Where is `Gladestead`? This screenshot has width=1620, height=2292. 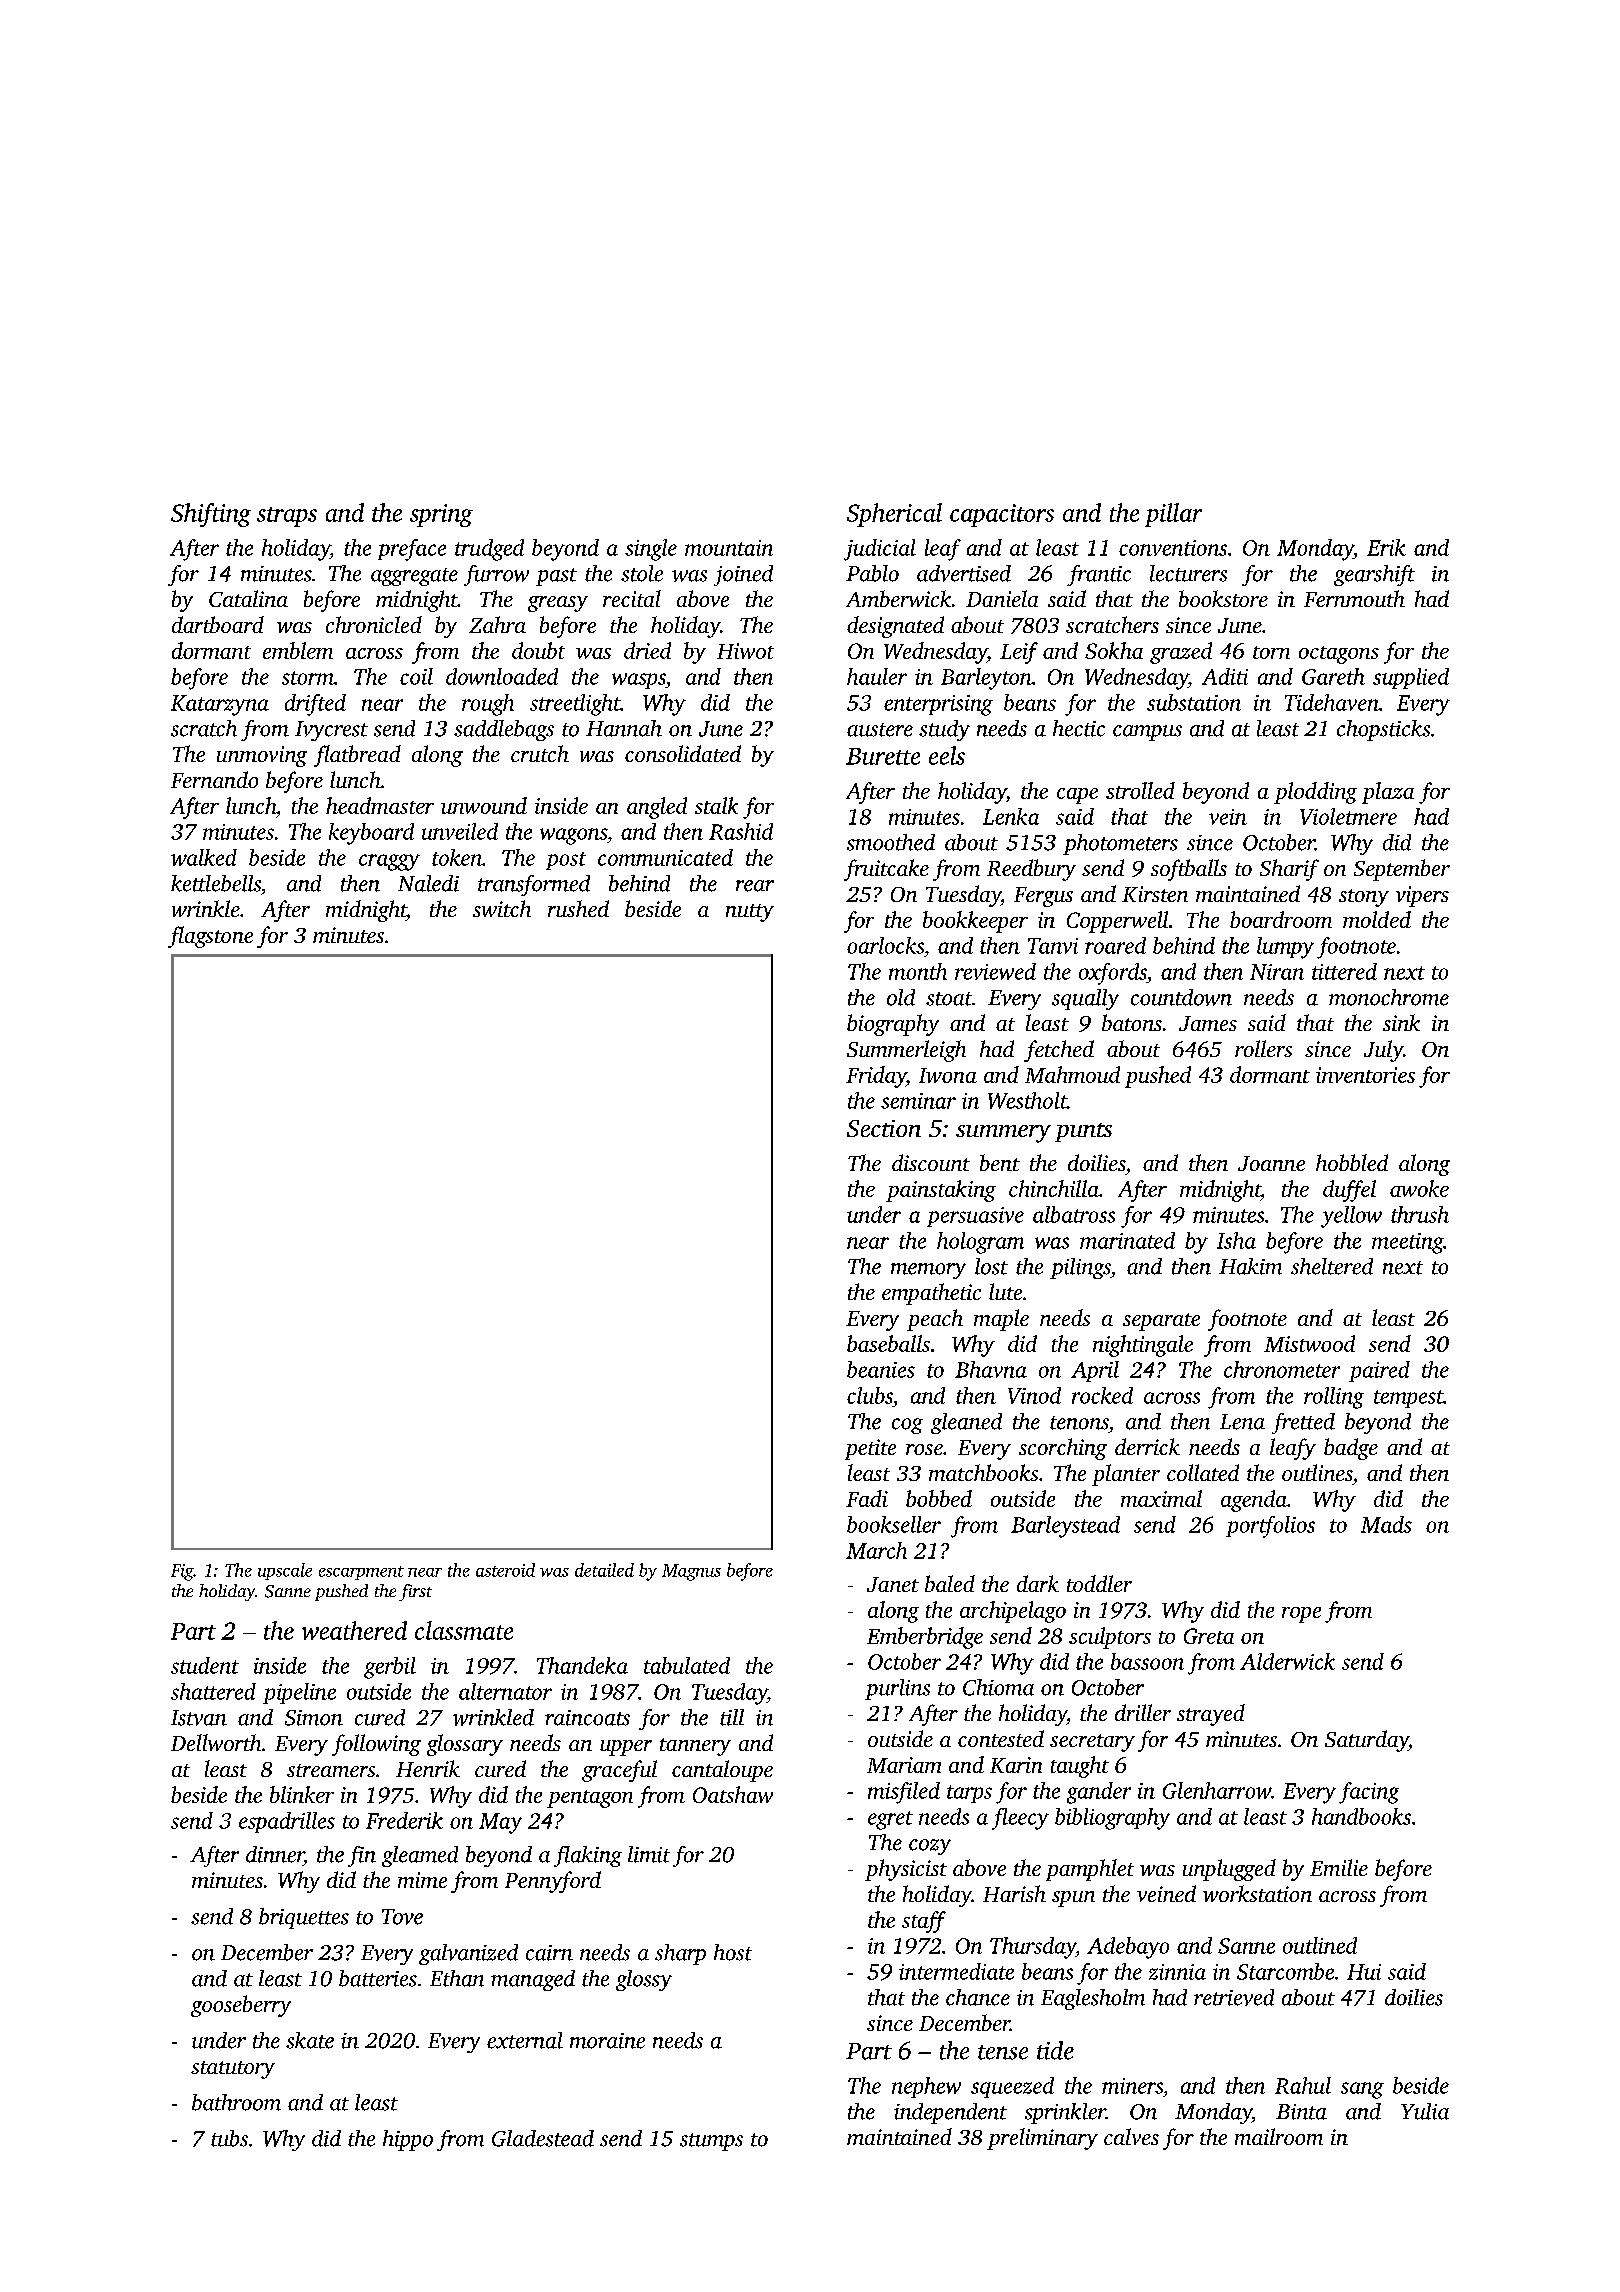 Gladestead is located at coordinates (543, 2138).
